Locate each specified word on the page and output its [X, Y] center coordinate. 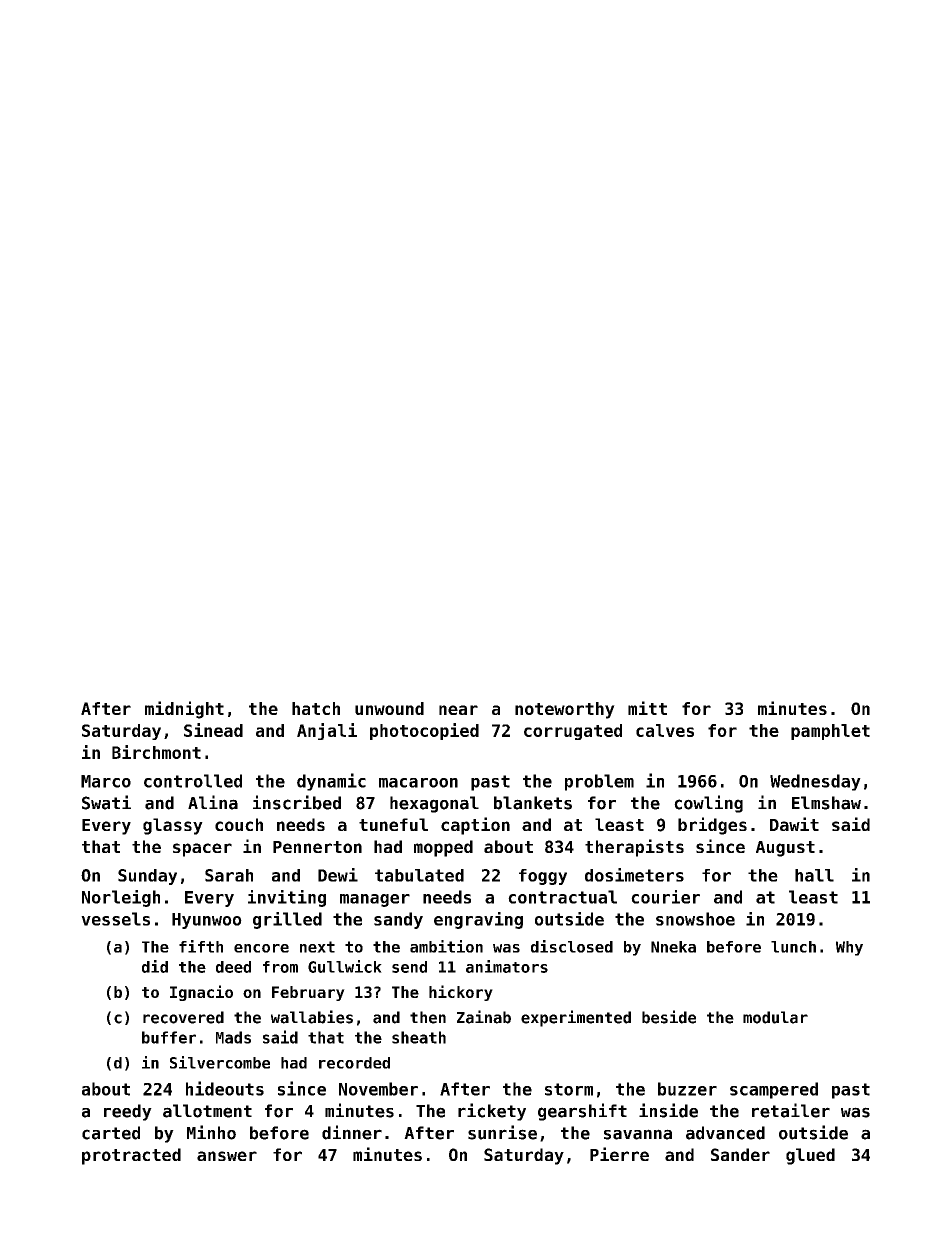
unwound [389, 708]
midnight [184, 710]
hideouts [225, 1088]
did [155, 966]
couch [239, 824]
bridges [712, 826]
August [785, 849]
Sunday [147, 877]
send [409, 967]
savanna [638, 1134]
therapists [634, 848]
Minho [211, 1132]
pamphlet [830, 732]
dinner [352, 1132]
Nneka [673, 947]
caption [475, 826]
